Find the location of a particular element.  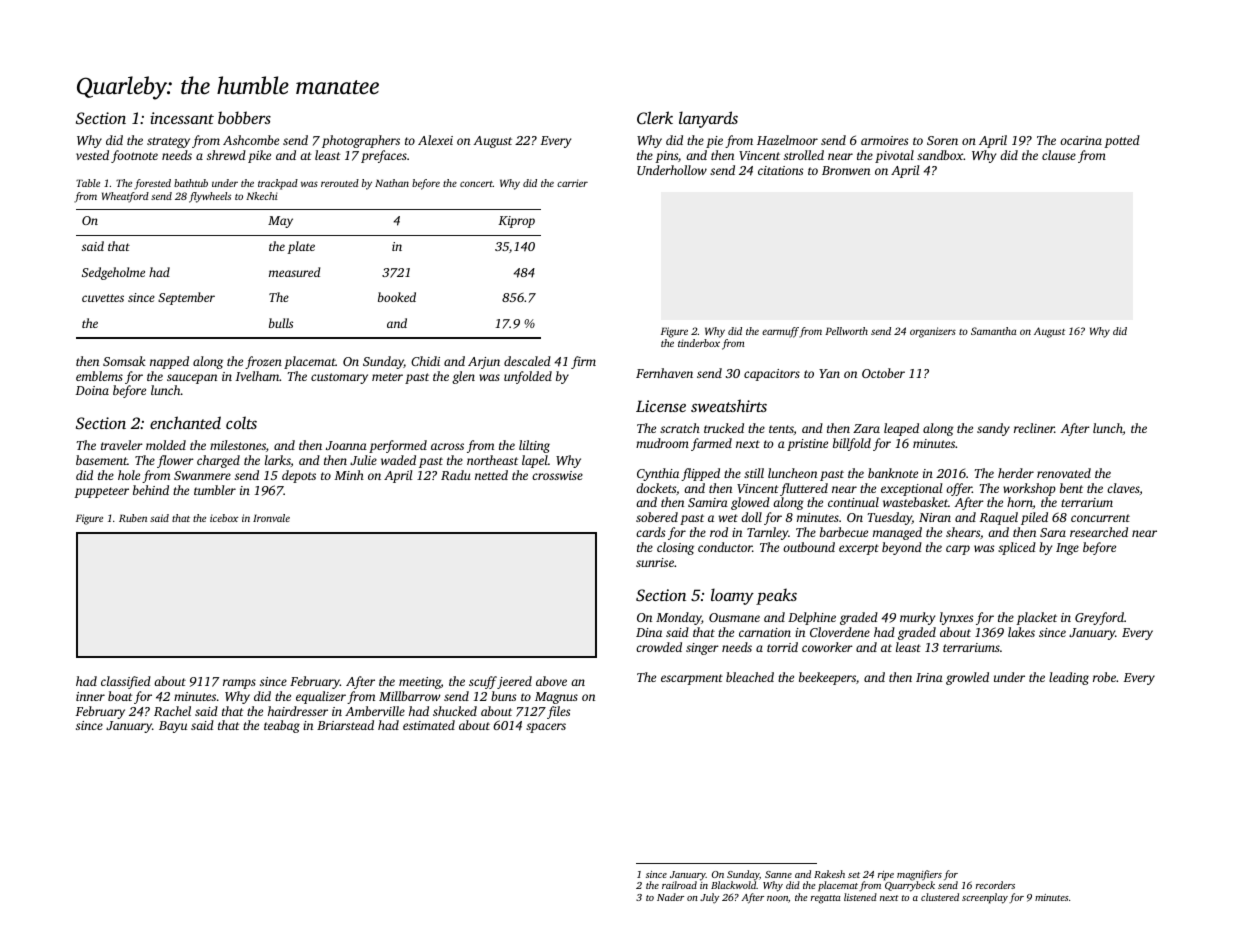

Irina is located at coordinates (929, 677).
